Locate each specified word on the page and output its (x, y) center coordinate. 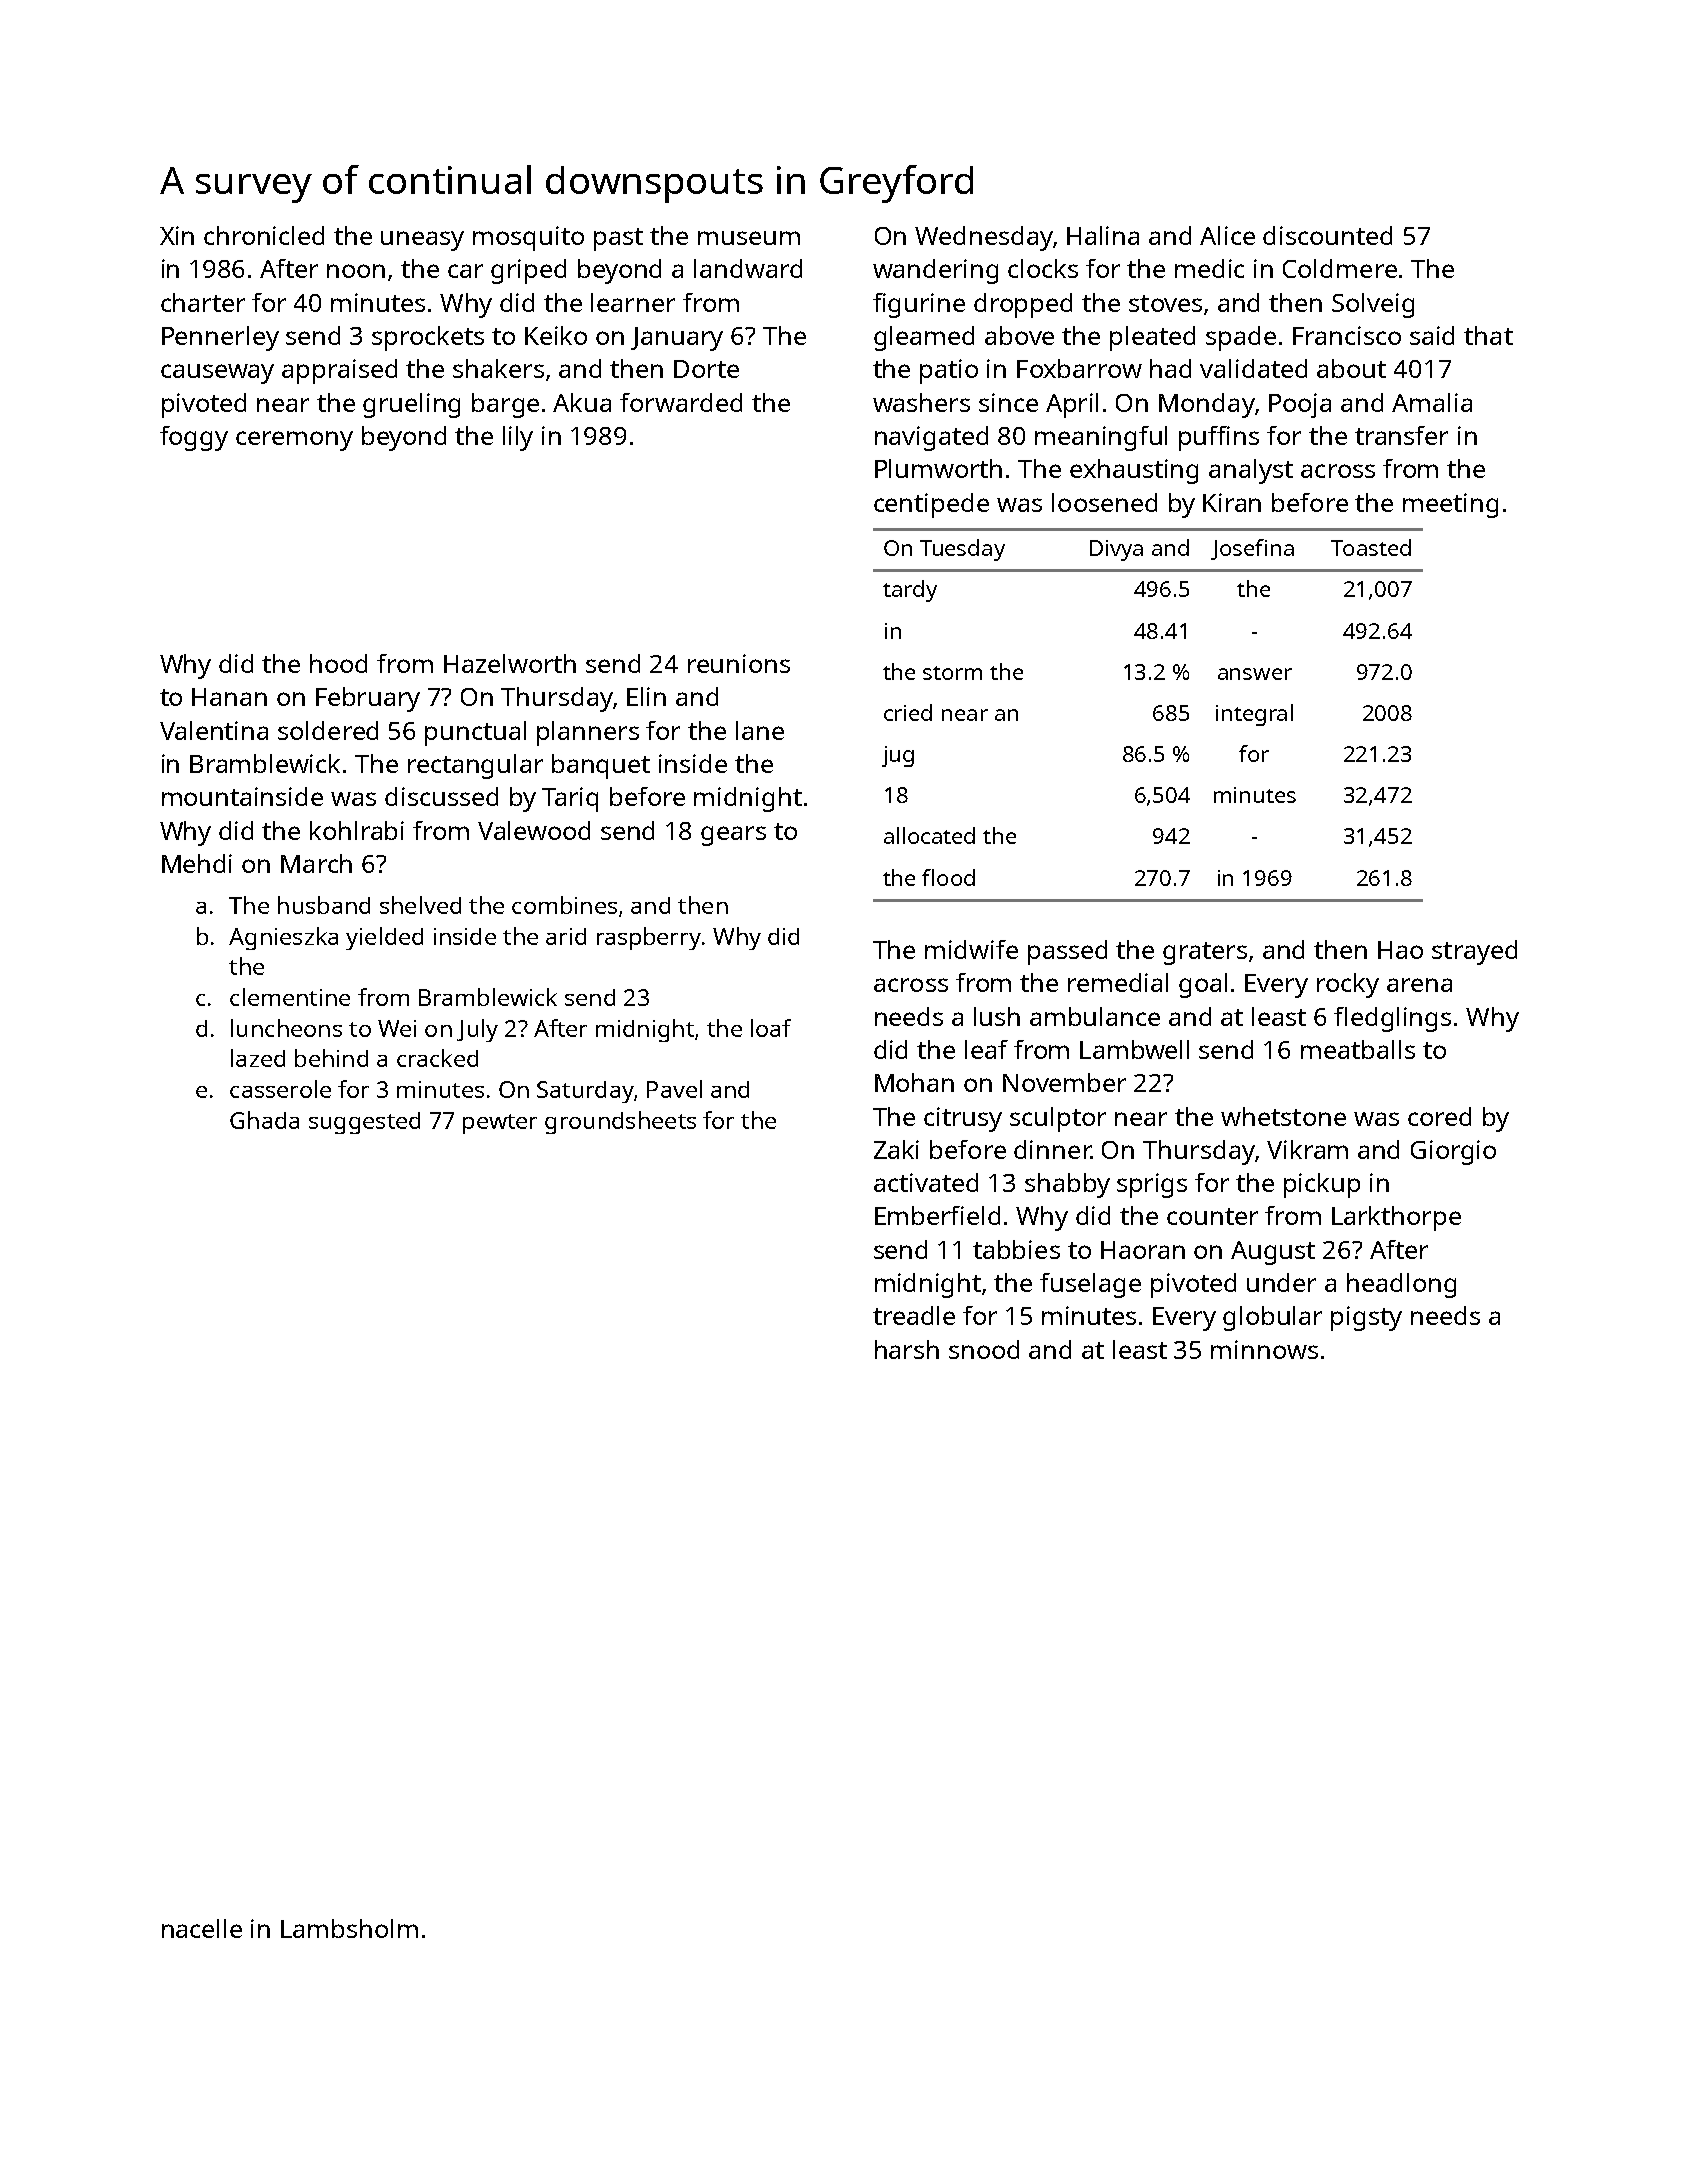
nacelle (202, 1928)
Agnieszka (283, 938)
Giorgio (1453, 1152)
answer (1255, 674)
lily (518, 438)
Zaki (896, 1149)
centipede (931, 505)
